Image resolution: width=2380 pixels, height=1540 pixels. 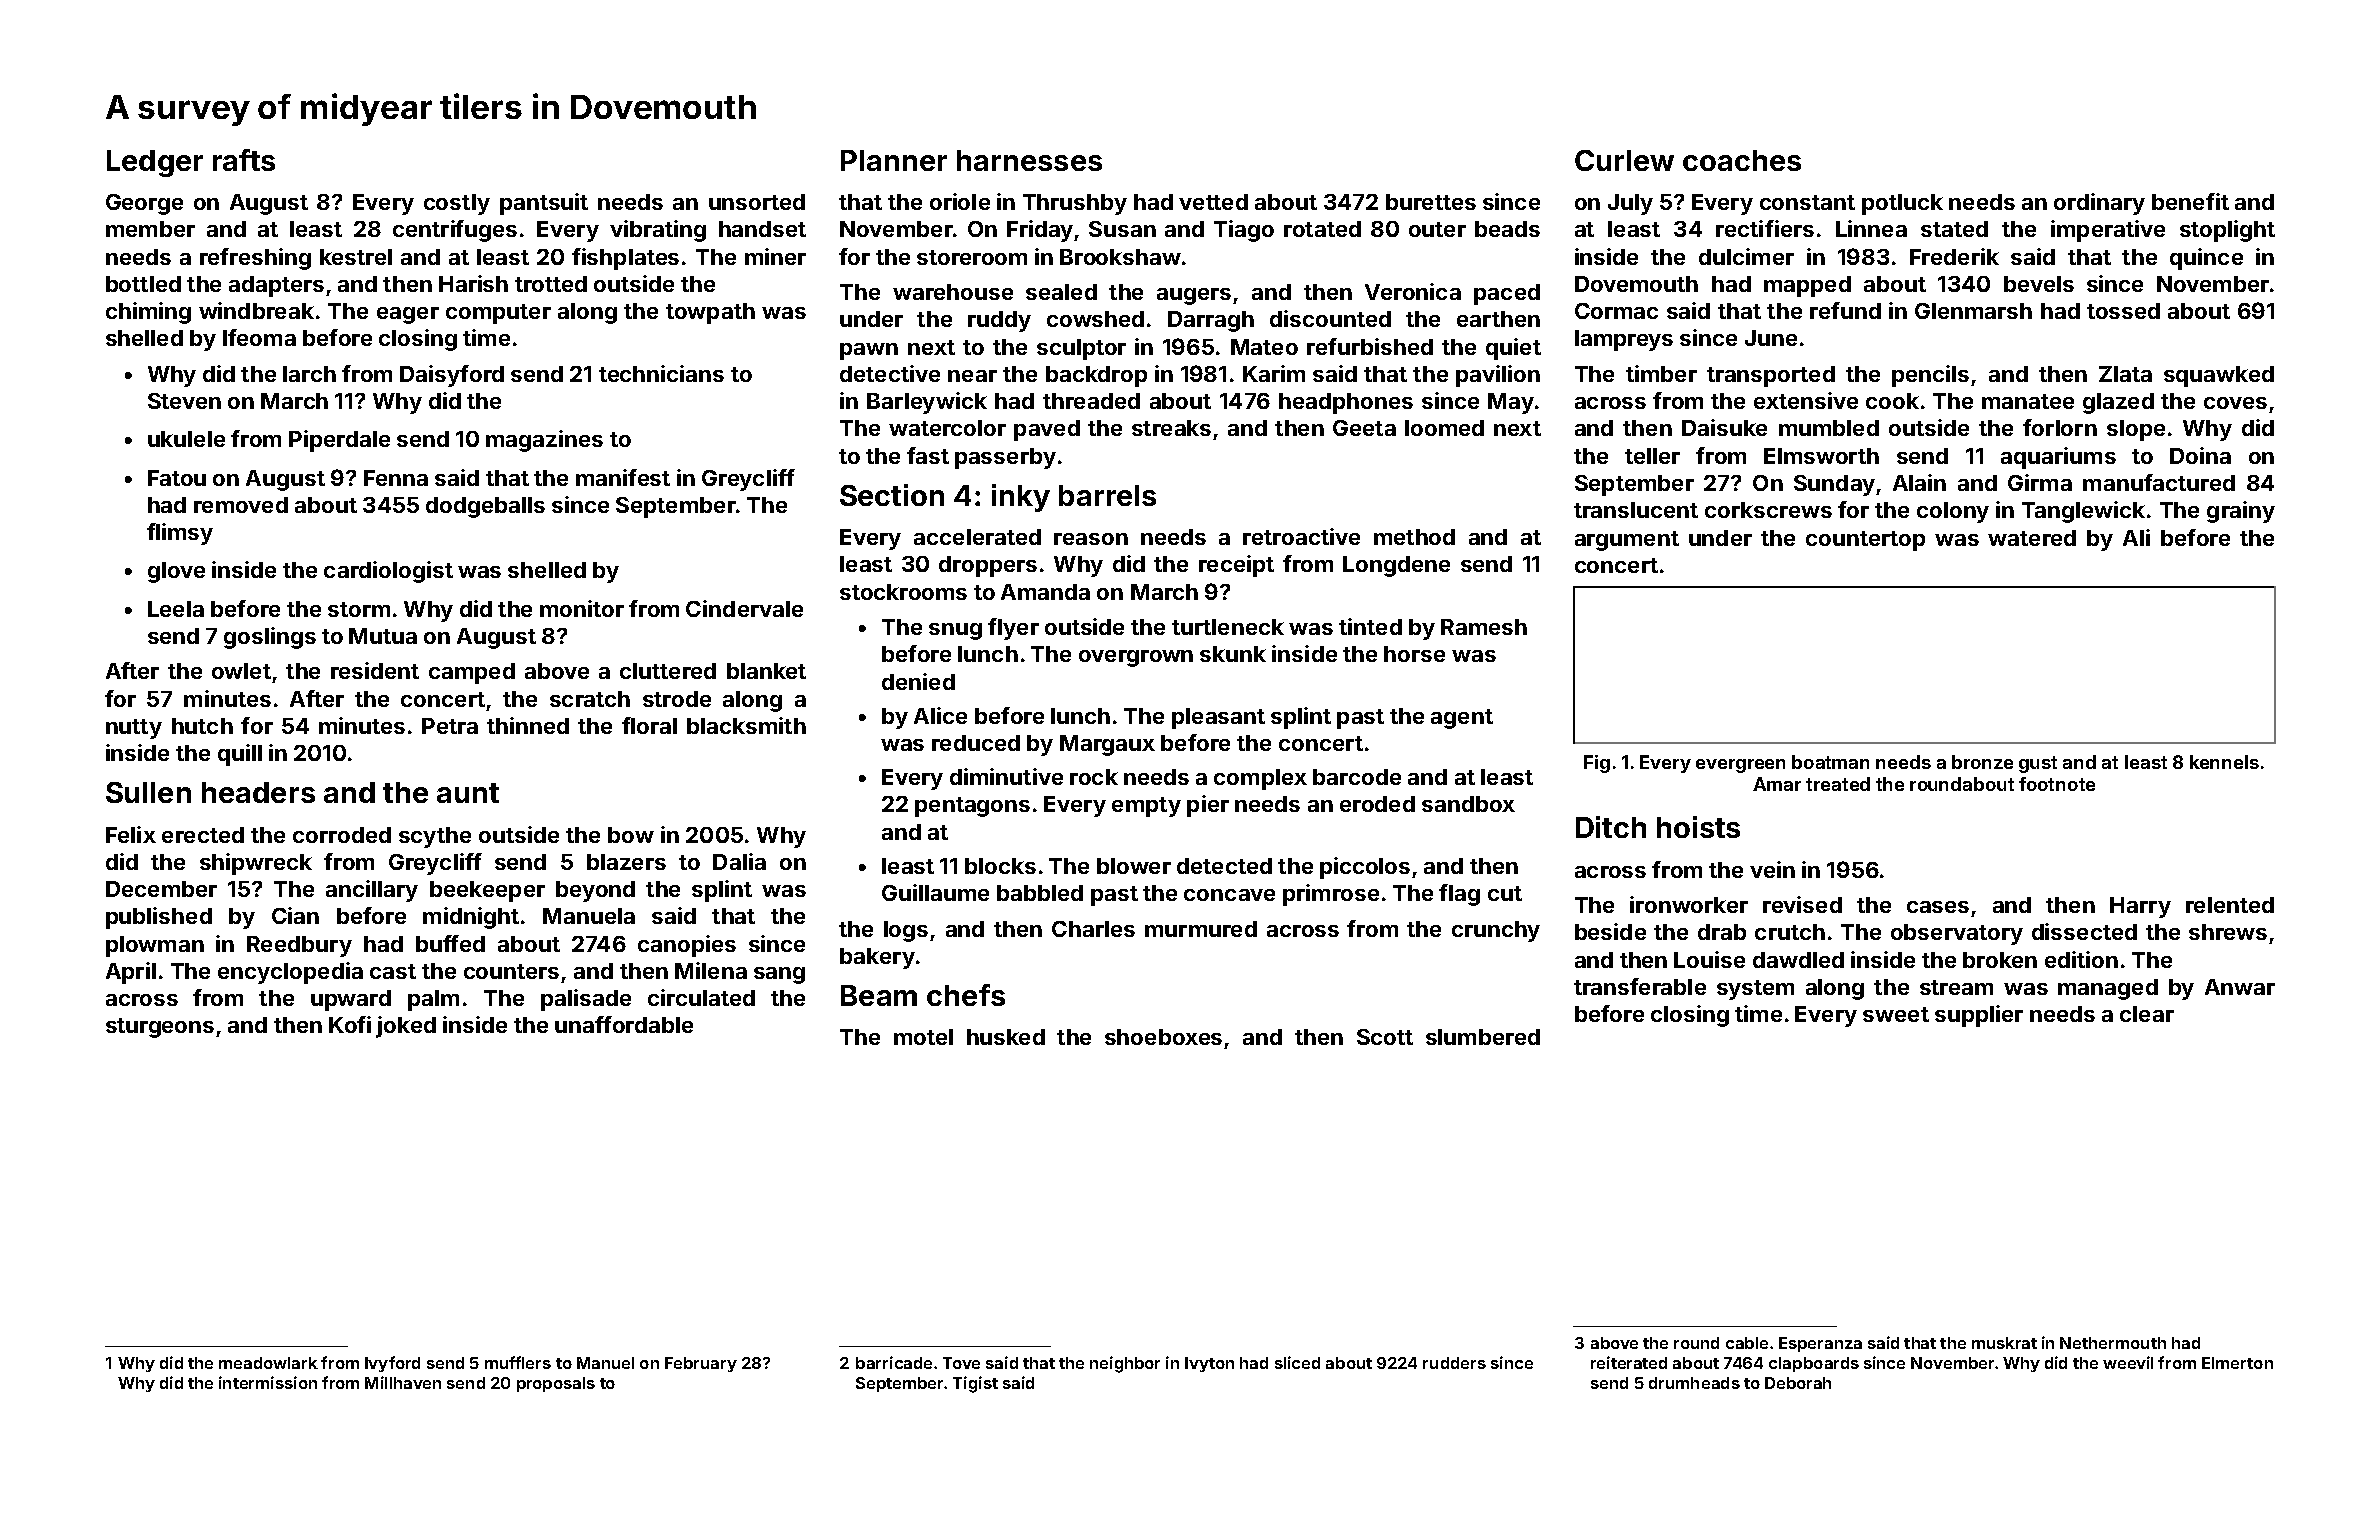 I want to click on Sunday, so click(x=1834, y=485).
